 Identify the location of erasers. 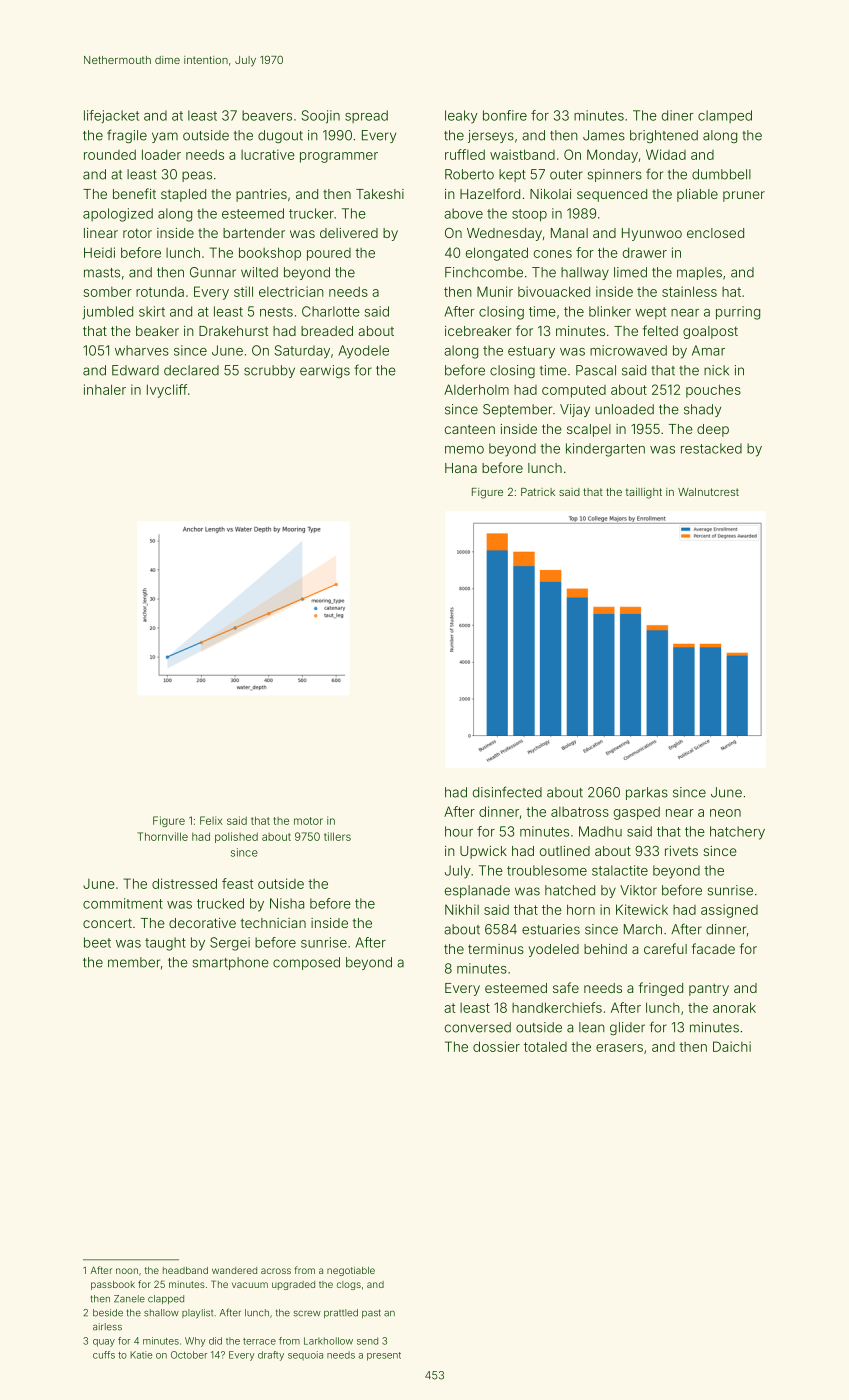
(619, 1048).
